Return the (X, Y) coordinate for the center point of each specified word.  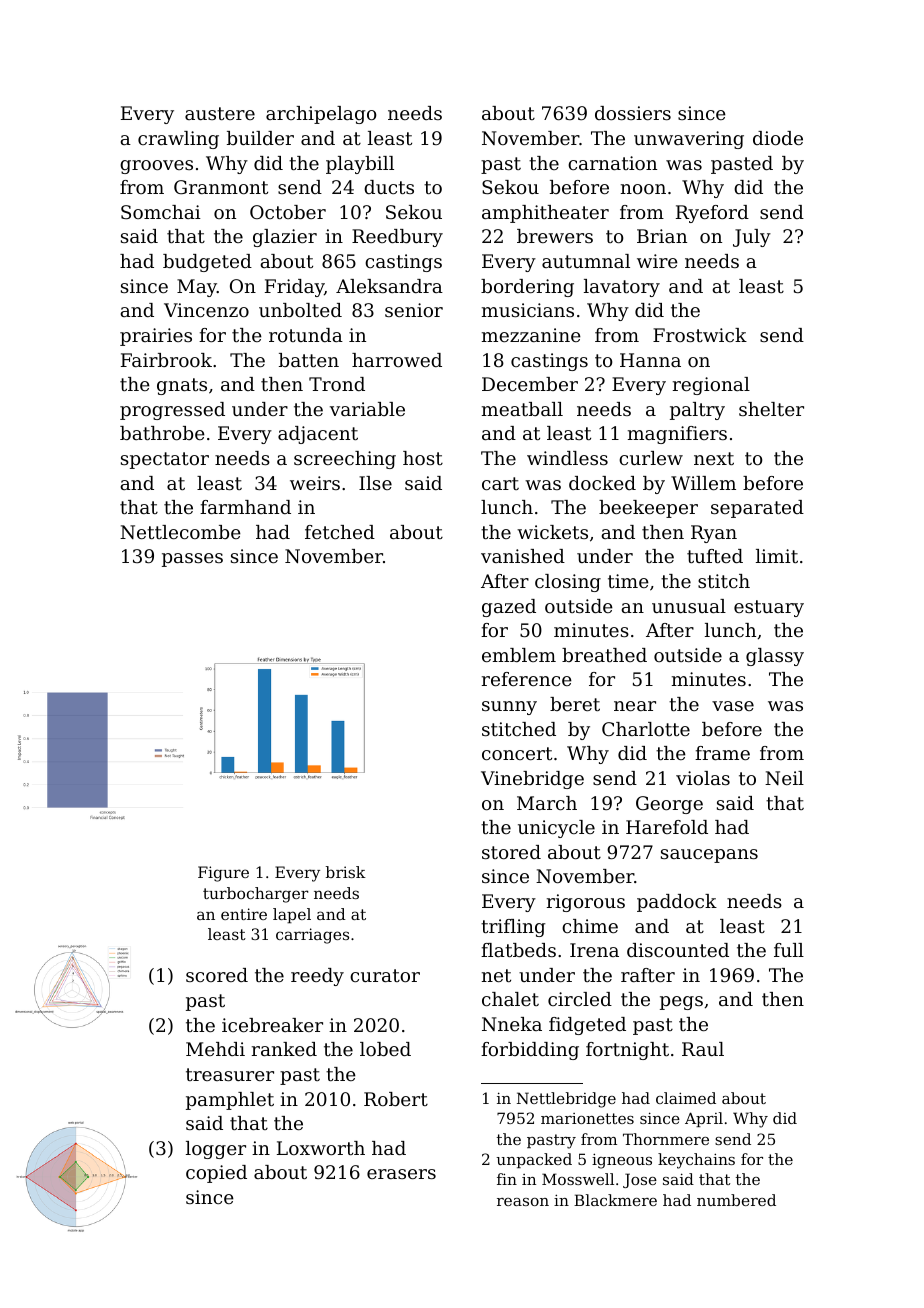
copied (216, 1174)
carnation (612, 163)
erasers (401, 1174)
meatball (522, 409)
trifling (513, 928)
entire (244, 914)
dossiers (633, 113)
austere (220, 113)
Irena (594, 950)
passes (192, 560)
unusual (689, 606)
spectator (165, 460)
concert (517, 753)
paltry (697, 411)
